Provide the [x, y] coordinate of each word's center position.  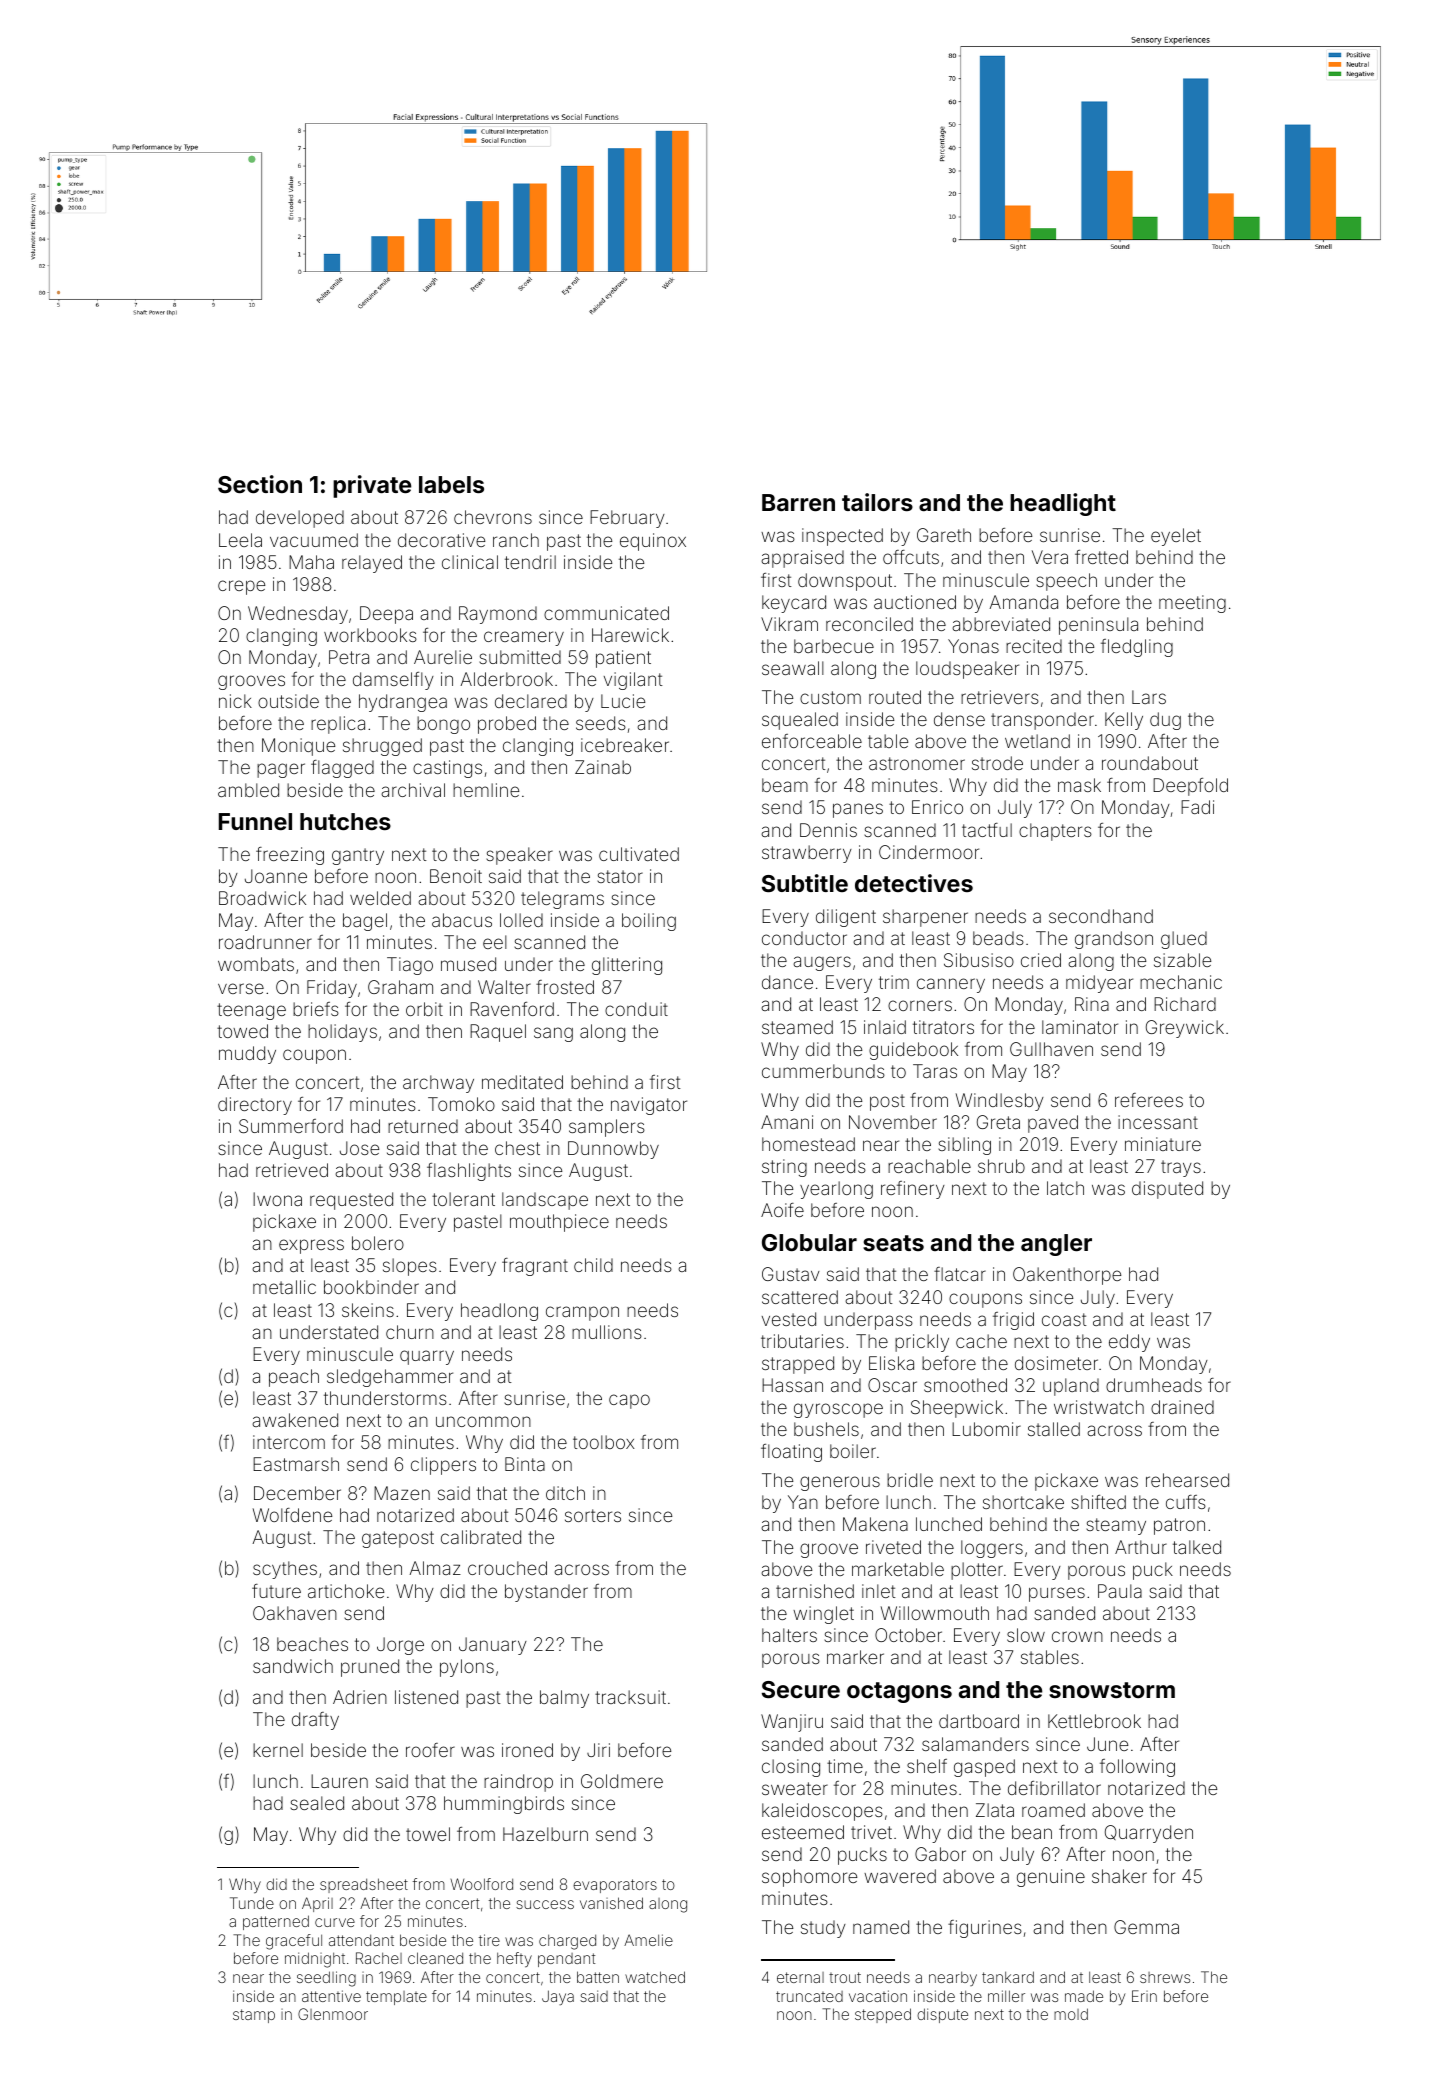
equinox [653, 542]
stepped [883, 2015]
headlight [1063, 504]
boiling [649, 922]
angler [1056, 1245]
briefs [316, 1009]
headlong [499, 1312]
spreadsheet [364, 1885]
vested [789, 1319]
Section [260, 484]
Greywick [1185, 1029]
